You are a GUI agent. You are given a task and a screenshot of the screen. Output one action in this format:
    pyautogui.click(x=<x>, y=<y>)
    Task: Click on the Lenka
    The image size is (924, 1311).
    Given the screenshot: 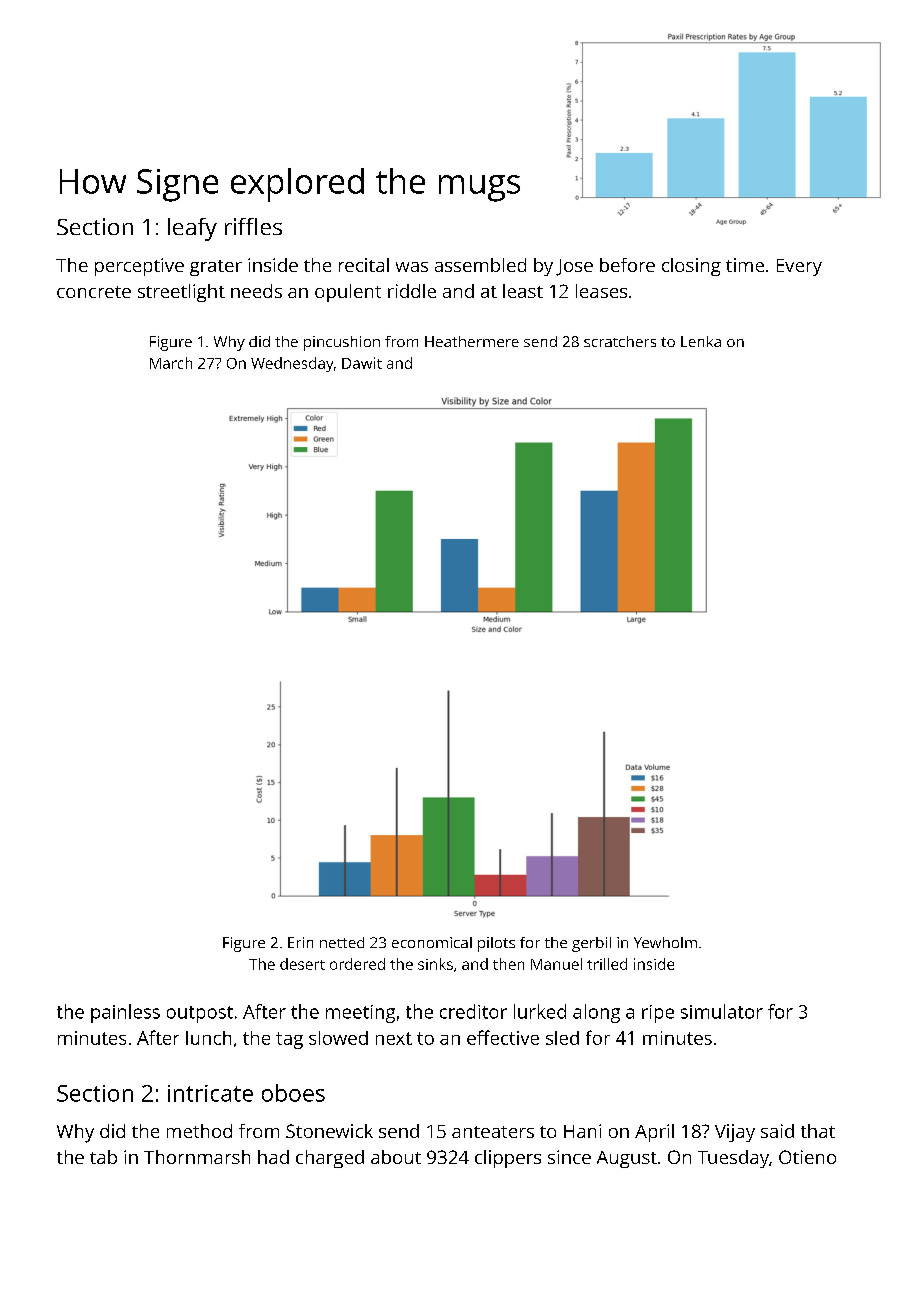 What is the action you would take?
    pyautogui.click(x=701, y=341)
